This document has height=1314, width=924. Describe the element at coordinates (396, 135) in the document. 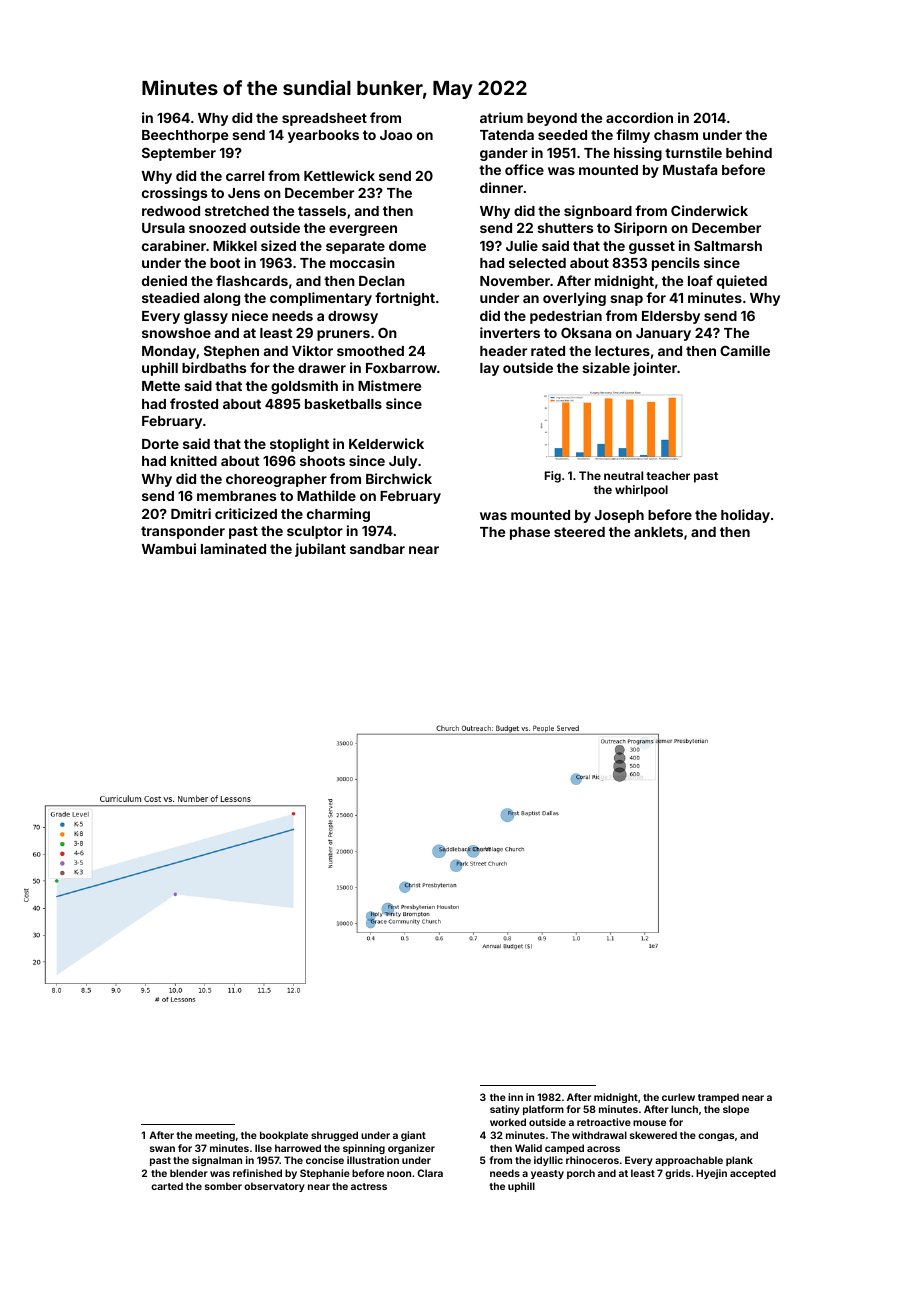

I see `Joao` at that location.
